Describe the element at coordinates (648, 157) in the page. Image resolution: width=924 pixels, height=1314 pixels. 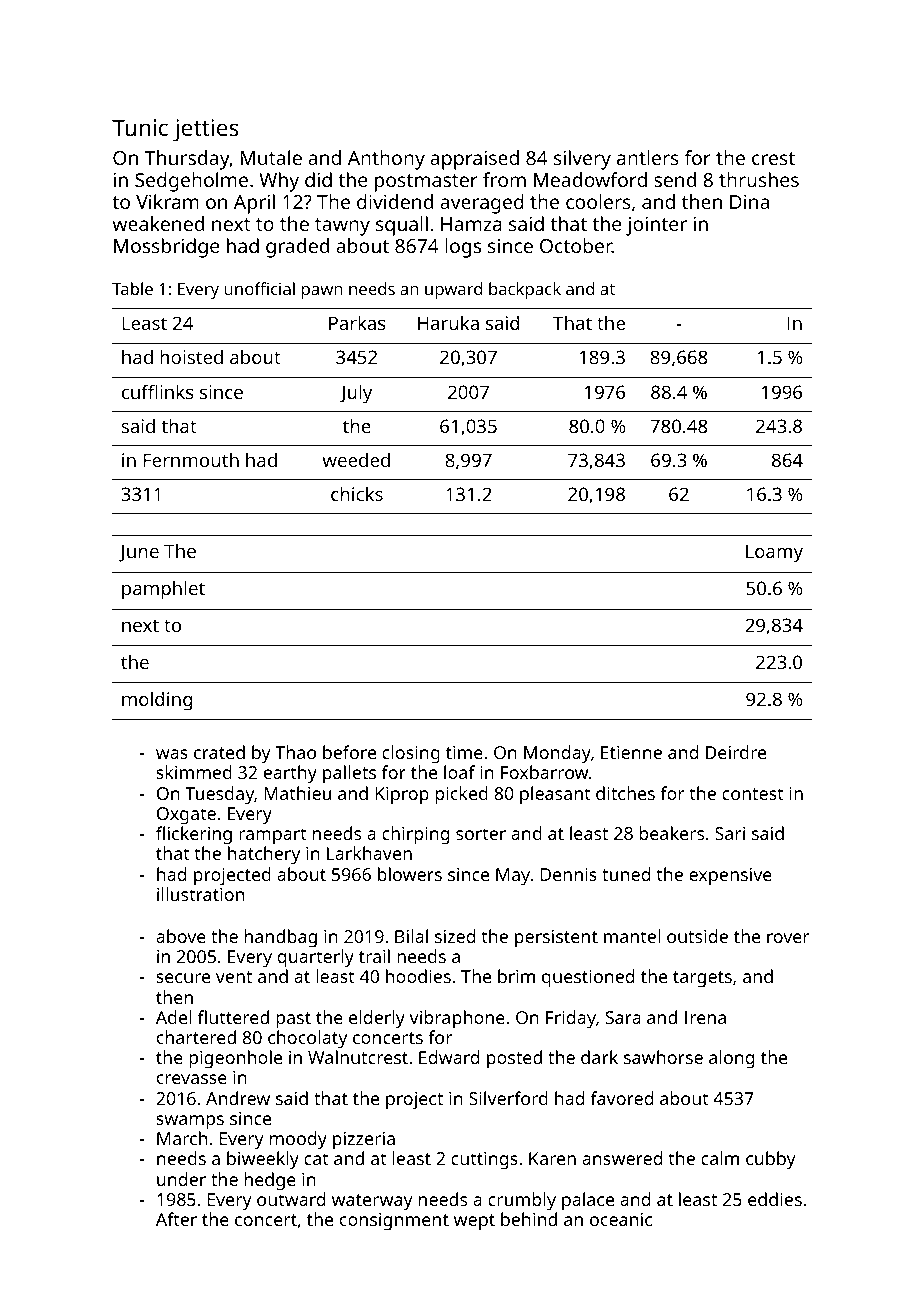
I see `antlers` at that location.
